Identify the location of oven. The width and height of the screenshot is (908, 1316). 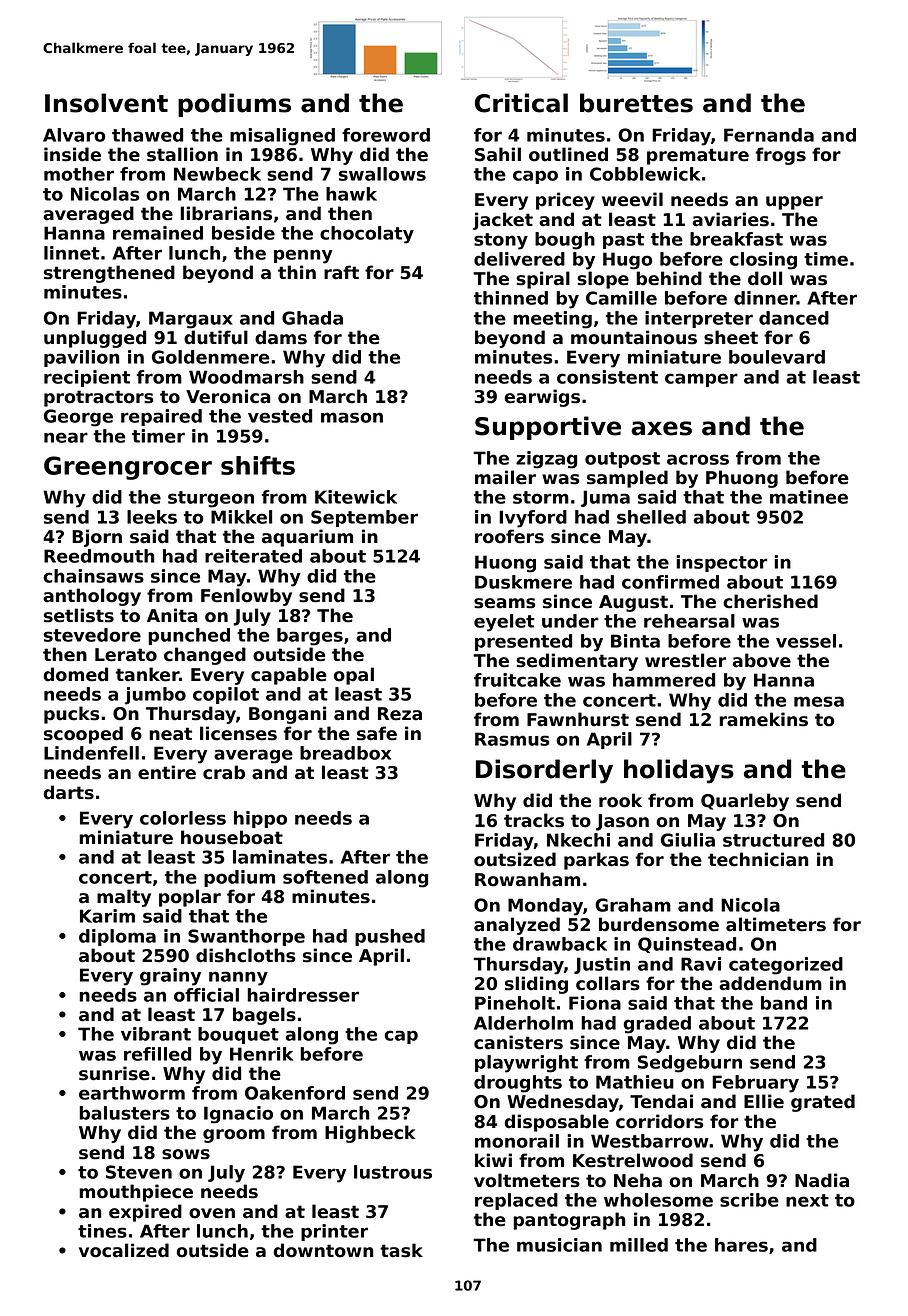
(212, 1213).
